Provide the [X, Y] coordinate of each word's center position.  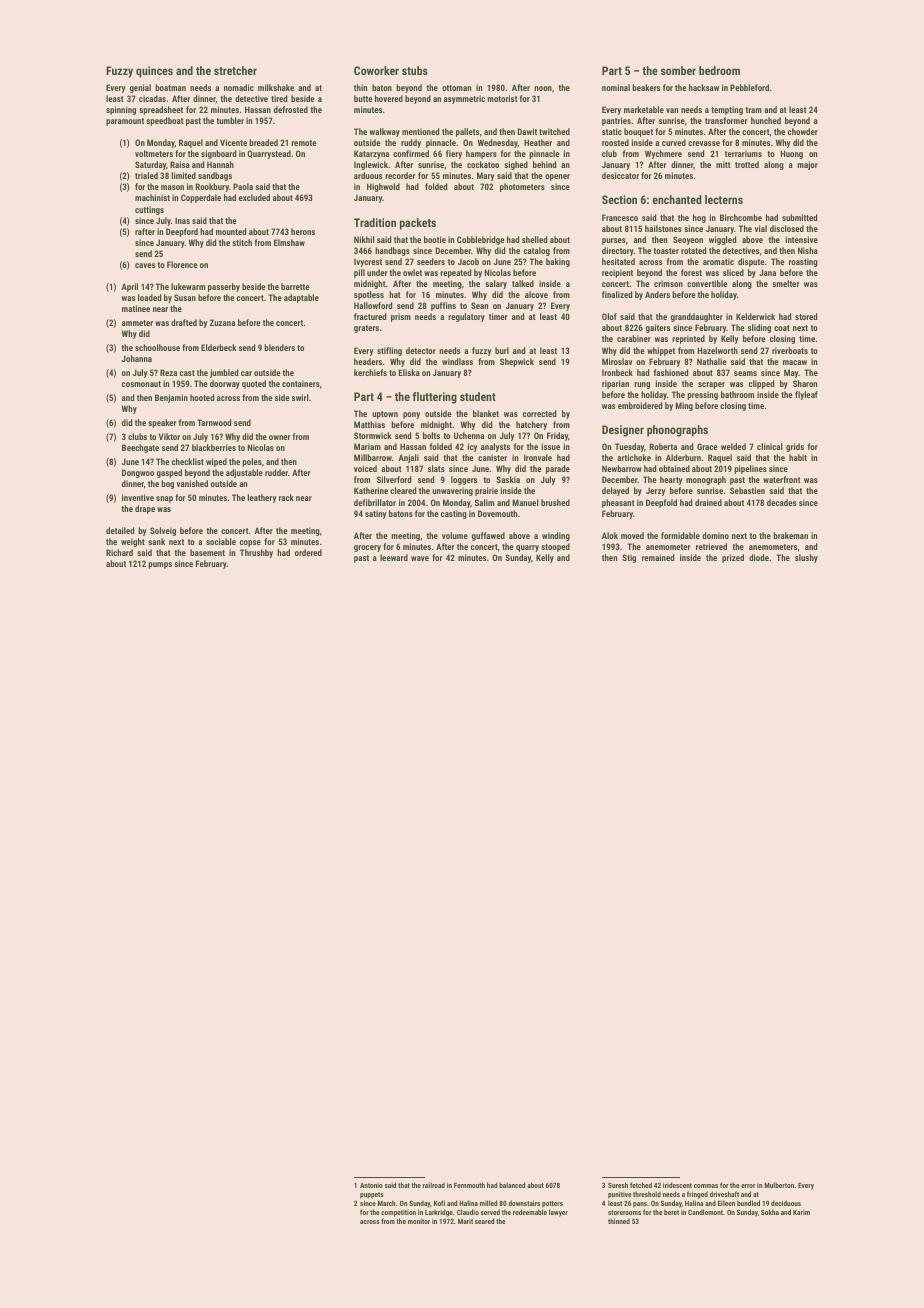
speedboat [165, 121]
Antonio [371, 1185]
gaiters [658, 328]
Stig [629, 558]
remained [658, 557]
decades [781, 502]
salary [496, 284]
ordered [308, 552]
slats [436, 468]
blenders [279, 347]
